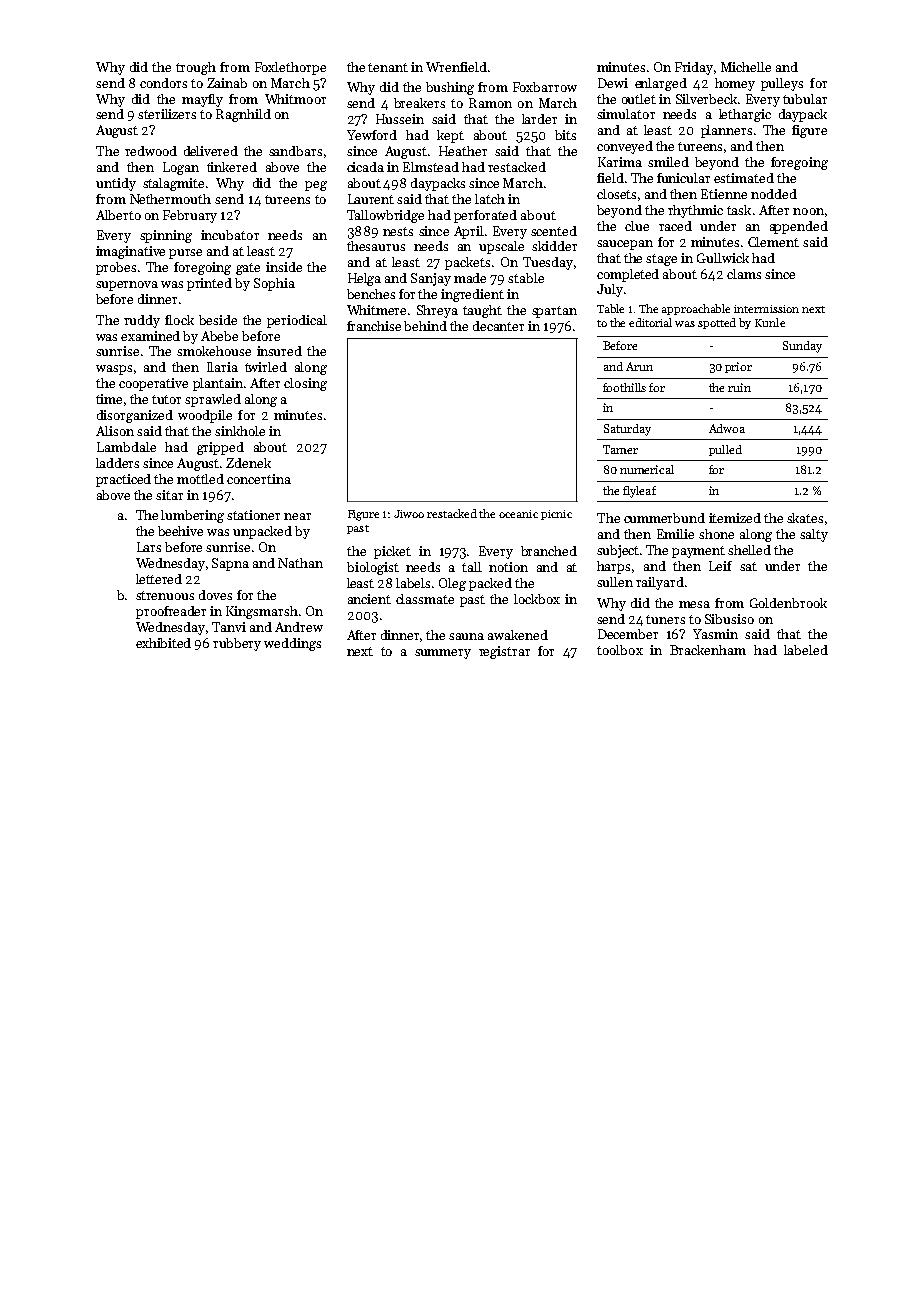  What do you see at coordinates (625, 147) in the image?
I see `conveyed` at bounding box center [625, 147].
